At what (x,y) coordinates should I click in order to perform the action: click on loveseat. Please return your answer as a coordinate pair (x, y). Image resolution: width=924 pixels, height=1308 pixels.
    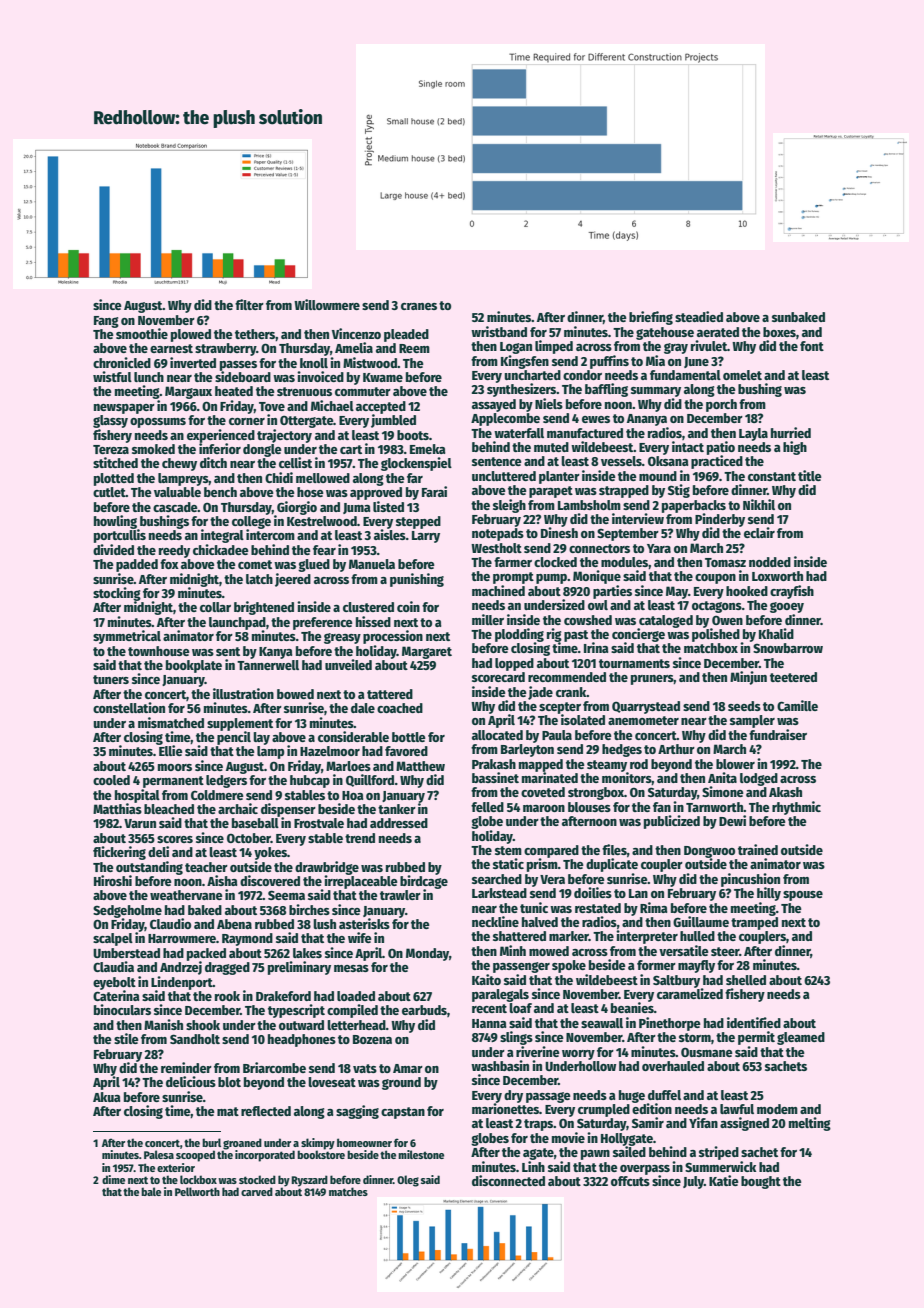
    Looking at the image, I should click on (332, 1082).
